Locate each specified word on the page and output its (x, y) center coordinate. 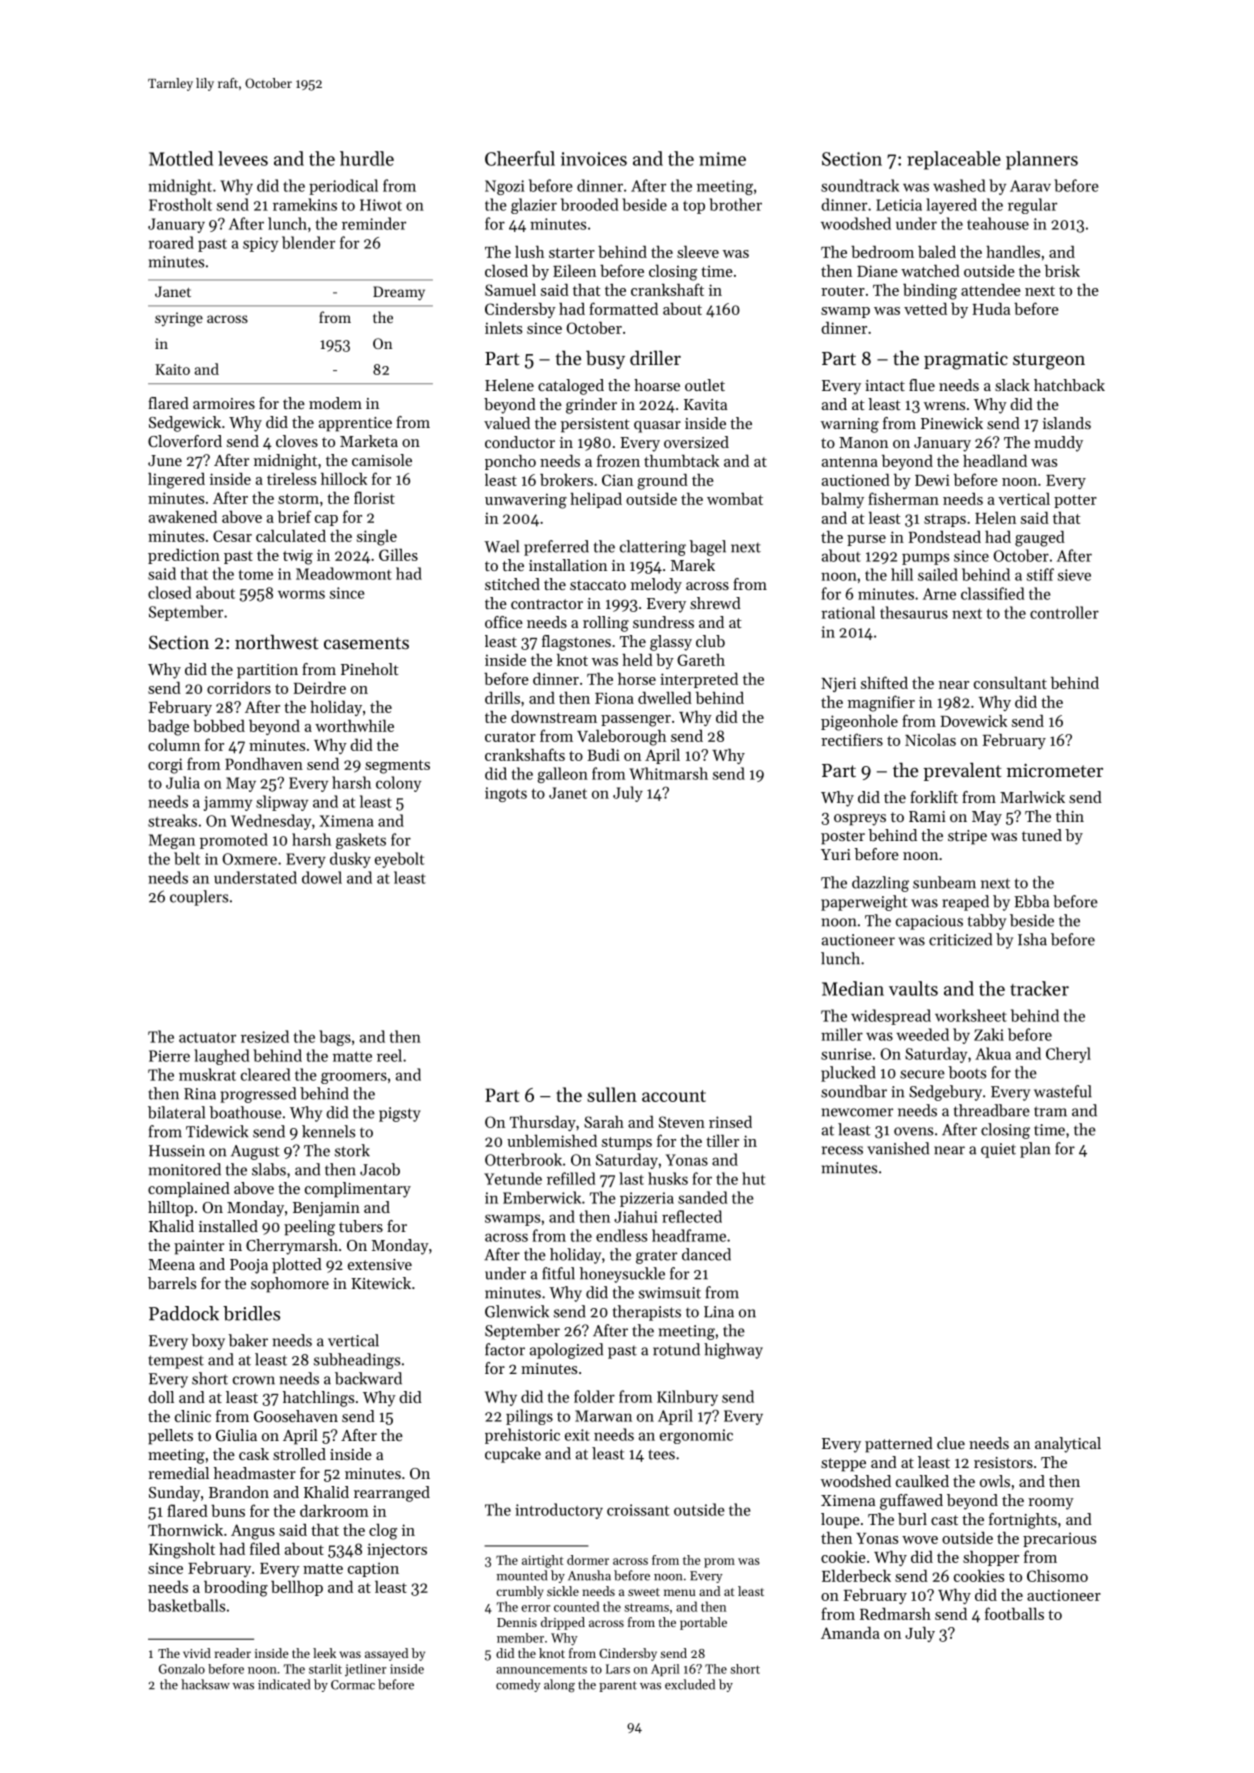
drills (502, 697)
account (674, 1096)
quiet (998, 1150)
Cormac (353, 1685)
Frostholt (180, 204)
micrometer (1055, 770)
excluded (690, 1684)
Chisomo (1057, 1576)
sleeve (698, 252)
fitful (558, 1273)
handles (1013, 252)
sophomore (290, 1285)
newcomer (857, 1112)
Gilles (398, 554)
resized (265, 1036)
